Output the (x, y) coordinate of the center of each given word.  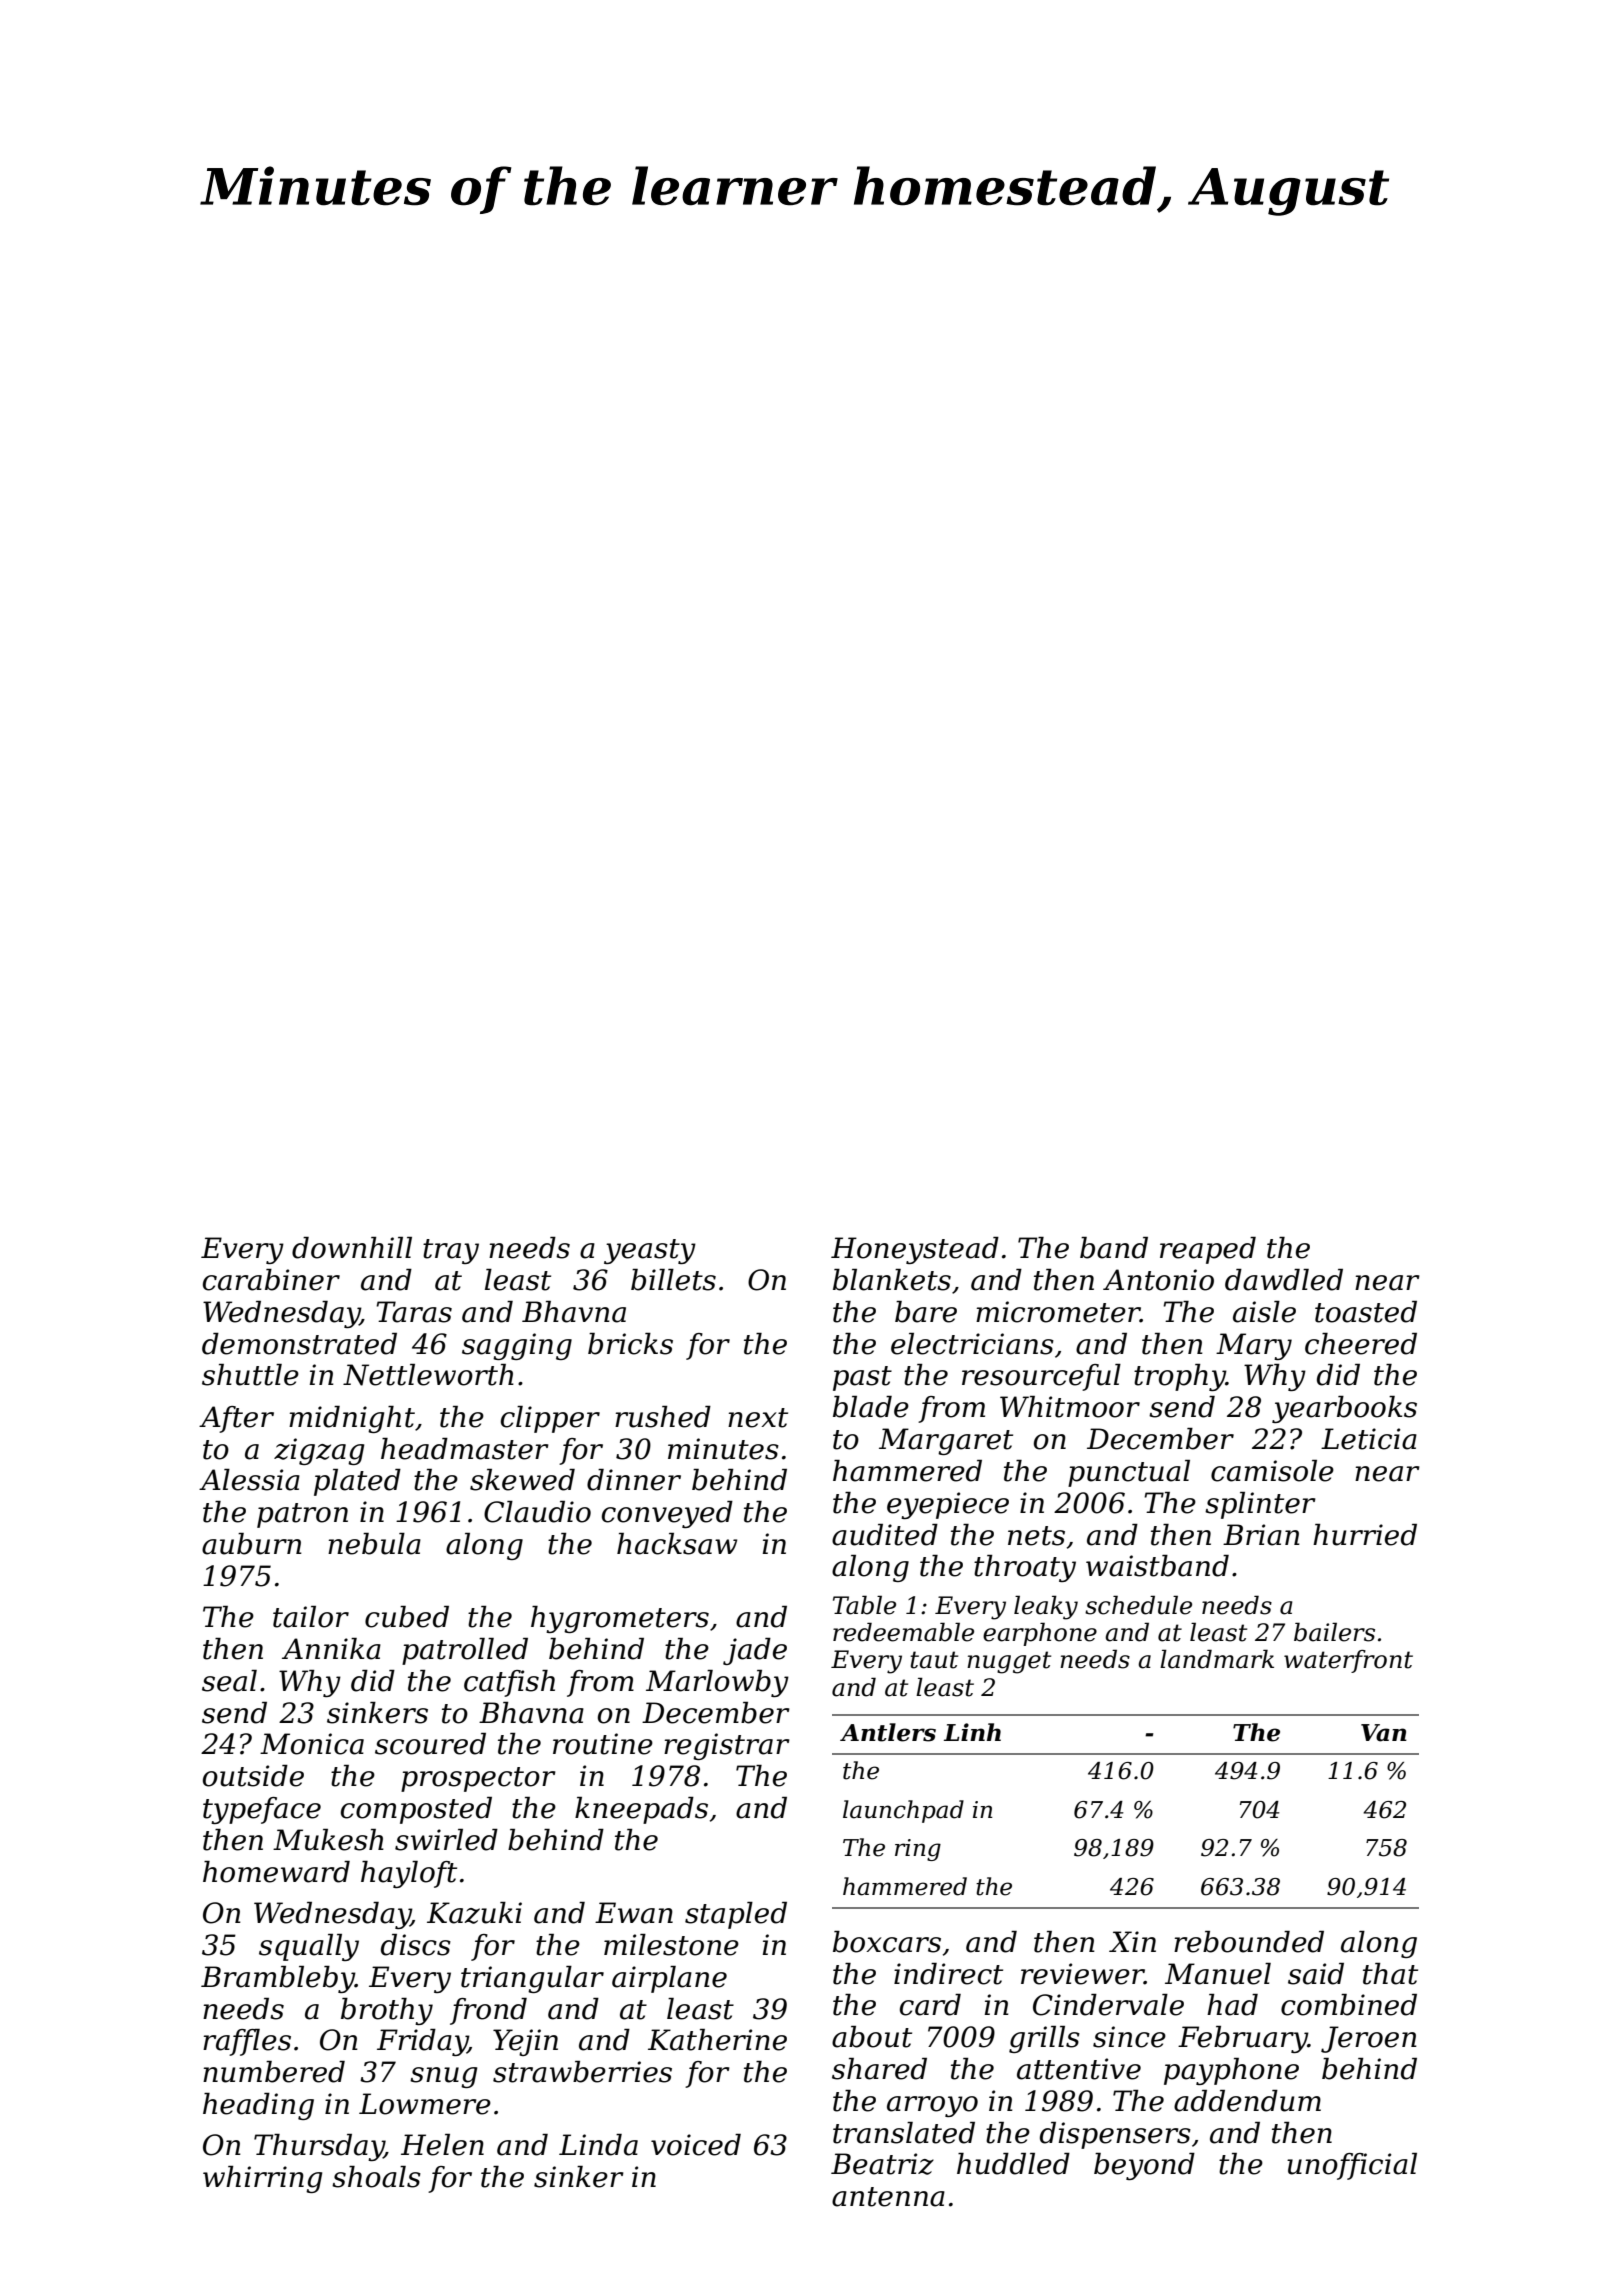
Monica (312, 1744)
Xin (1132, 1941)
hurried (1365, 1535)
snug (443, 2077)
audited (885, 1535)
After (236, 1419)
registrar (727, 1746)
